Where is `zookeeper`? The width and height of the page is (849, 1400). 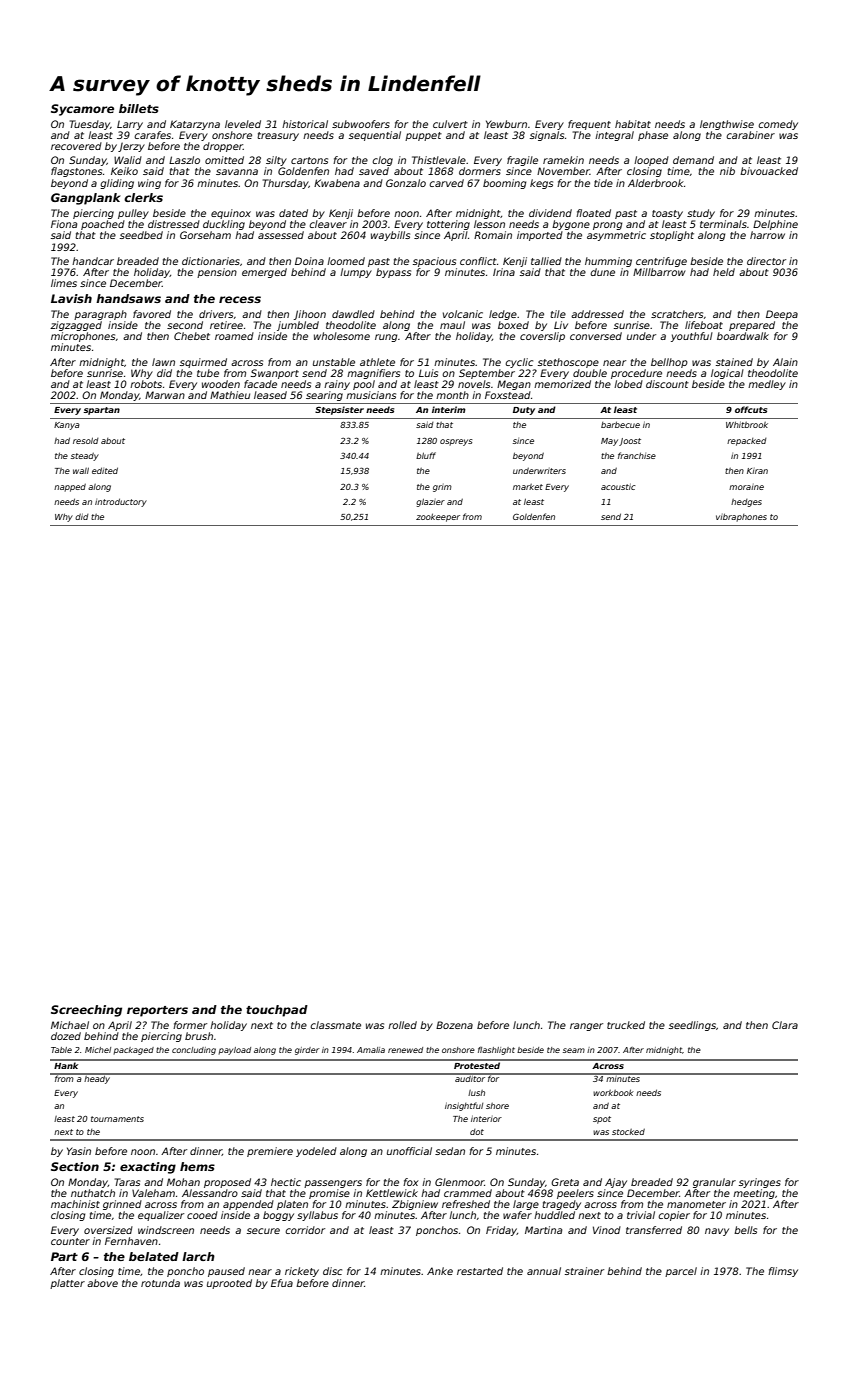 zookeeper is located at coordinates (438, 517).
